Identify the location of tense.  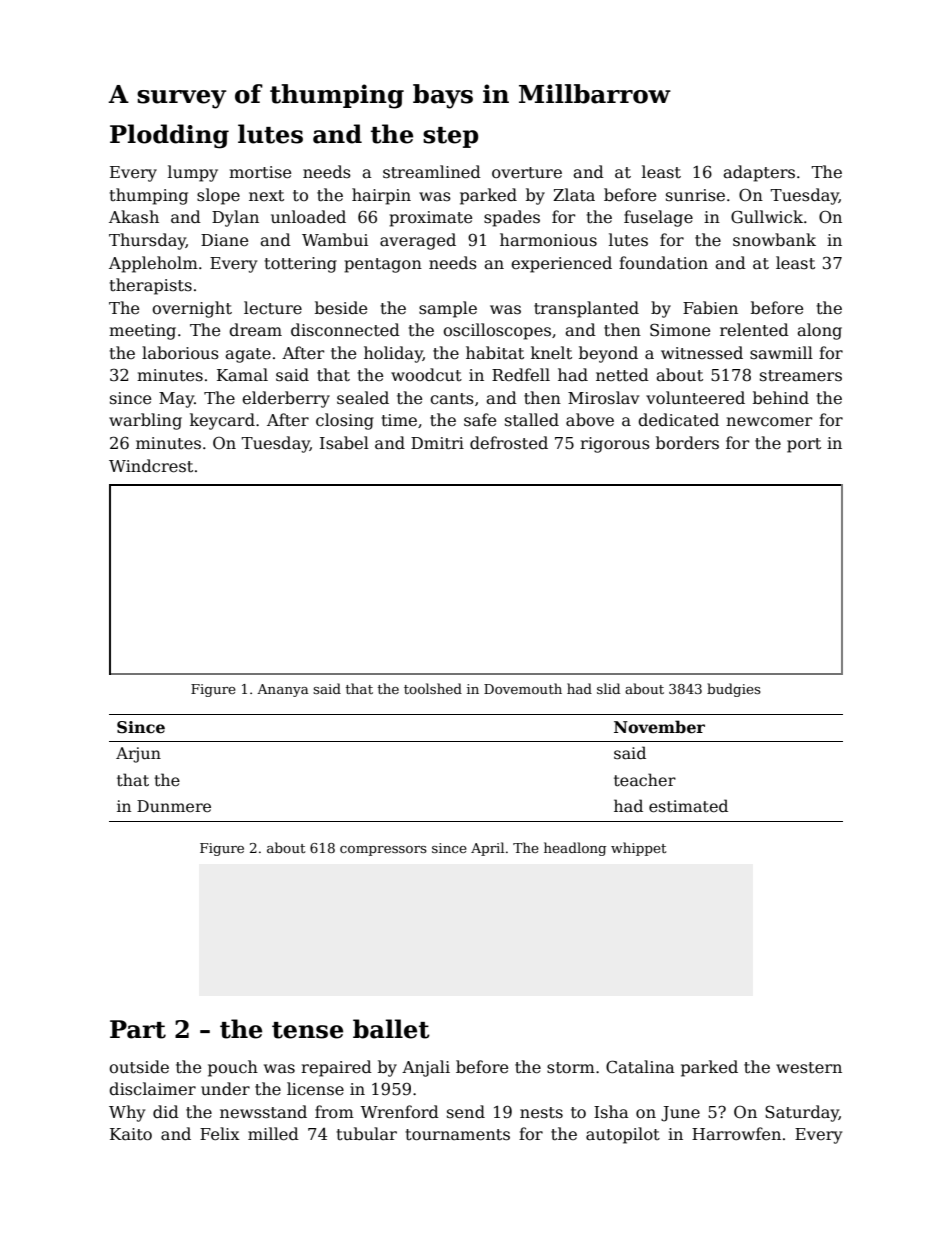
(307, 1030).
